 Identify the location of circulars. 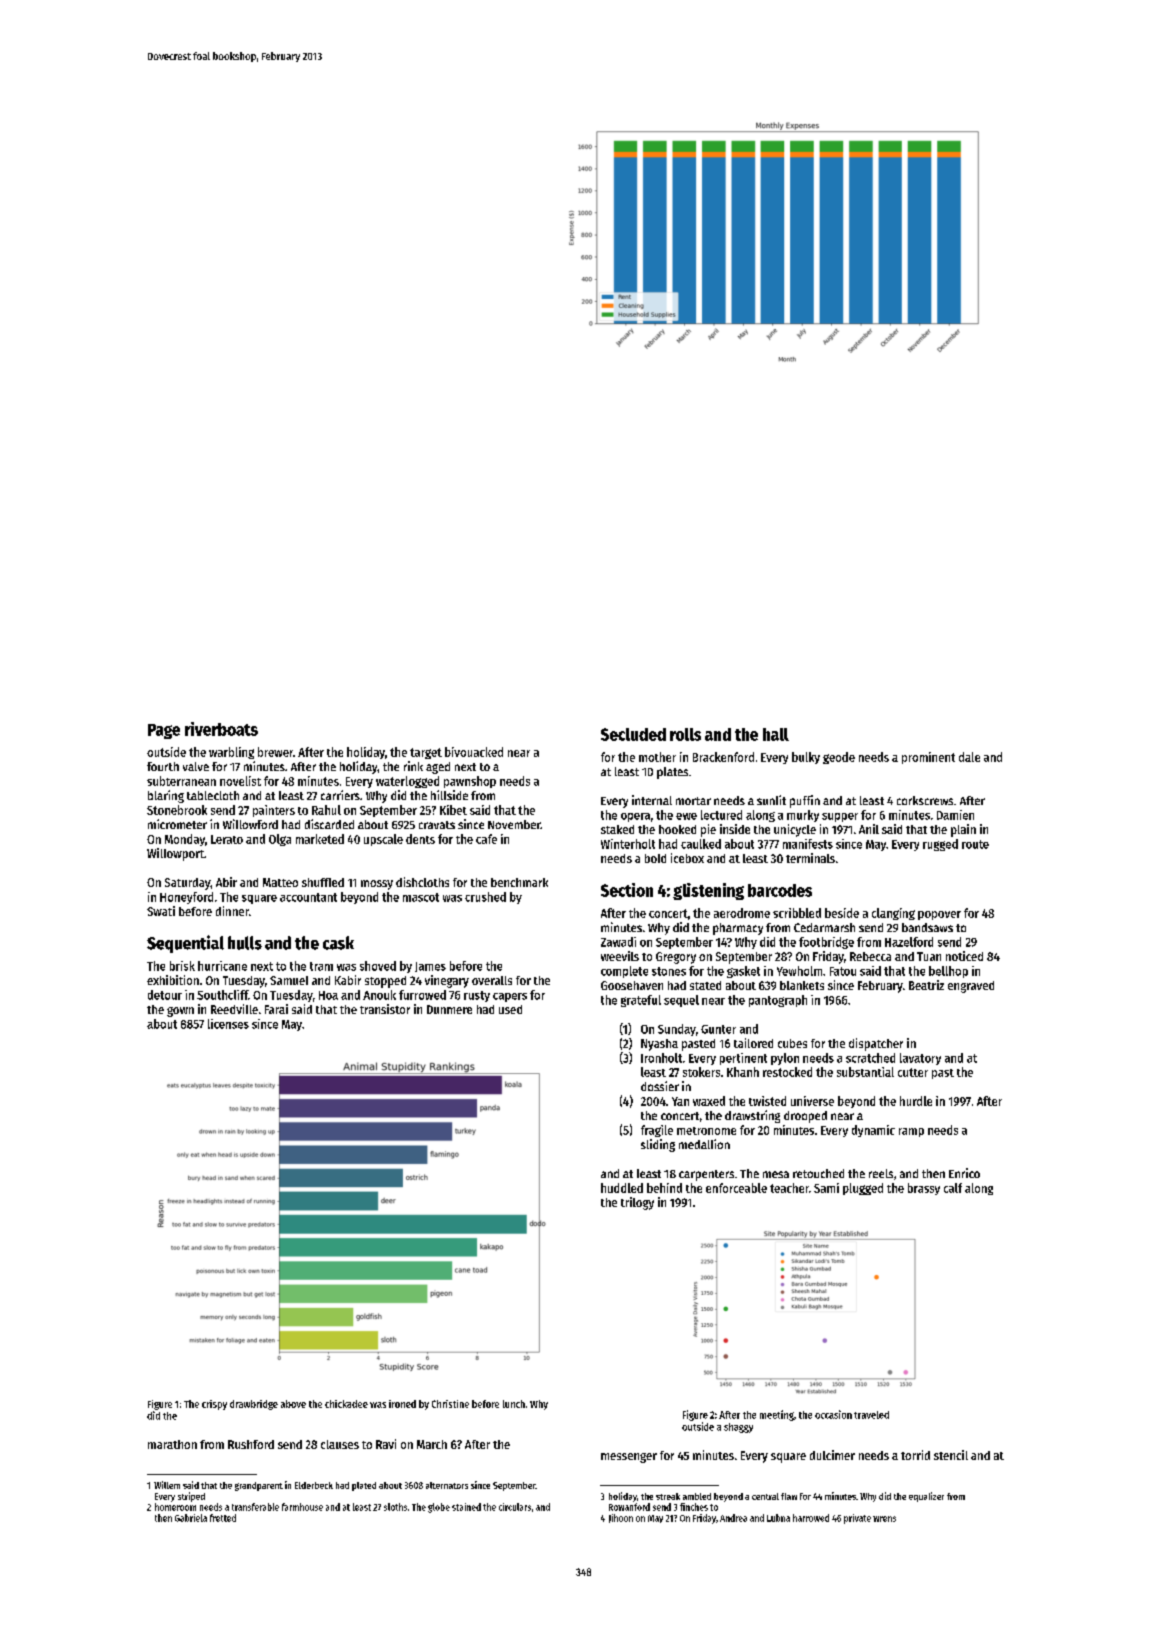
(515, 1507).
